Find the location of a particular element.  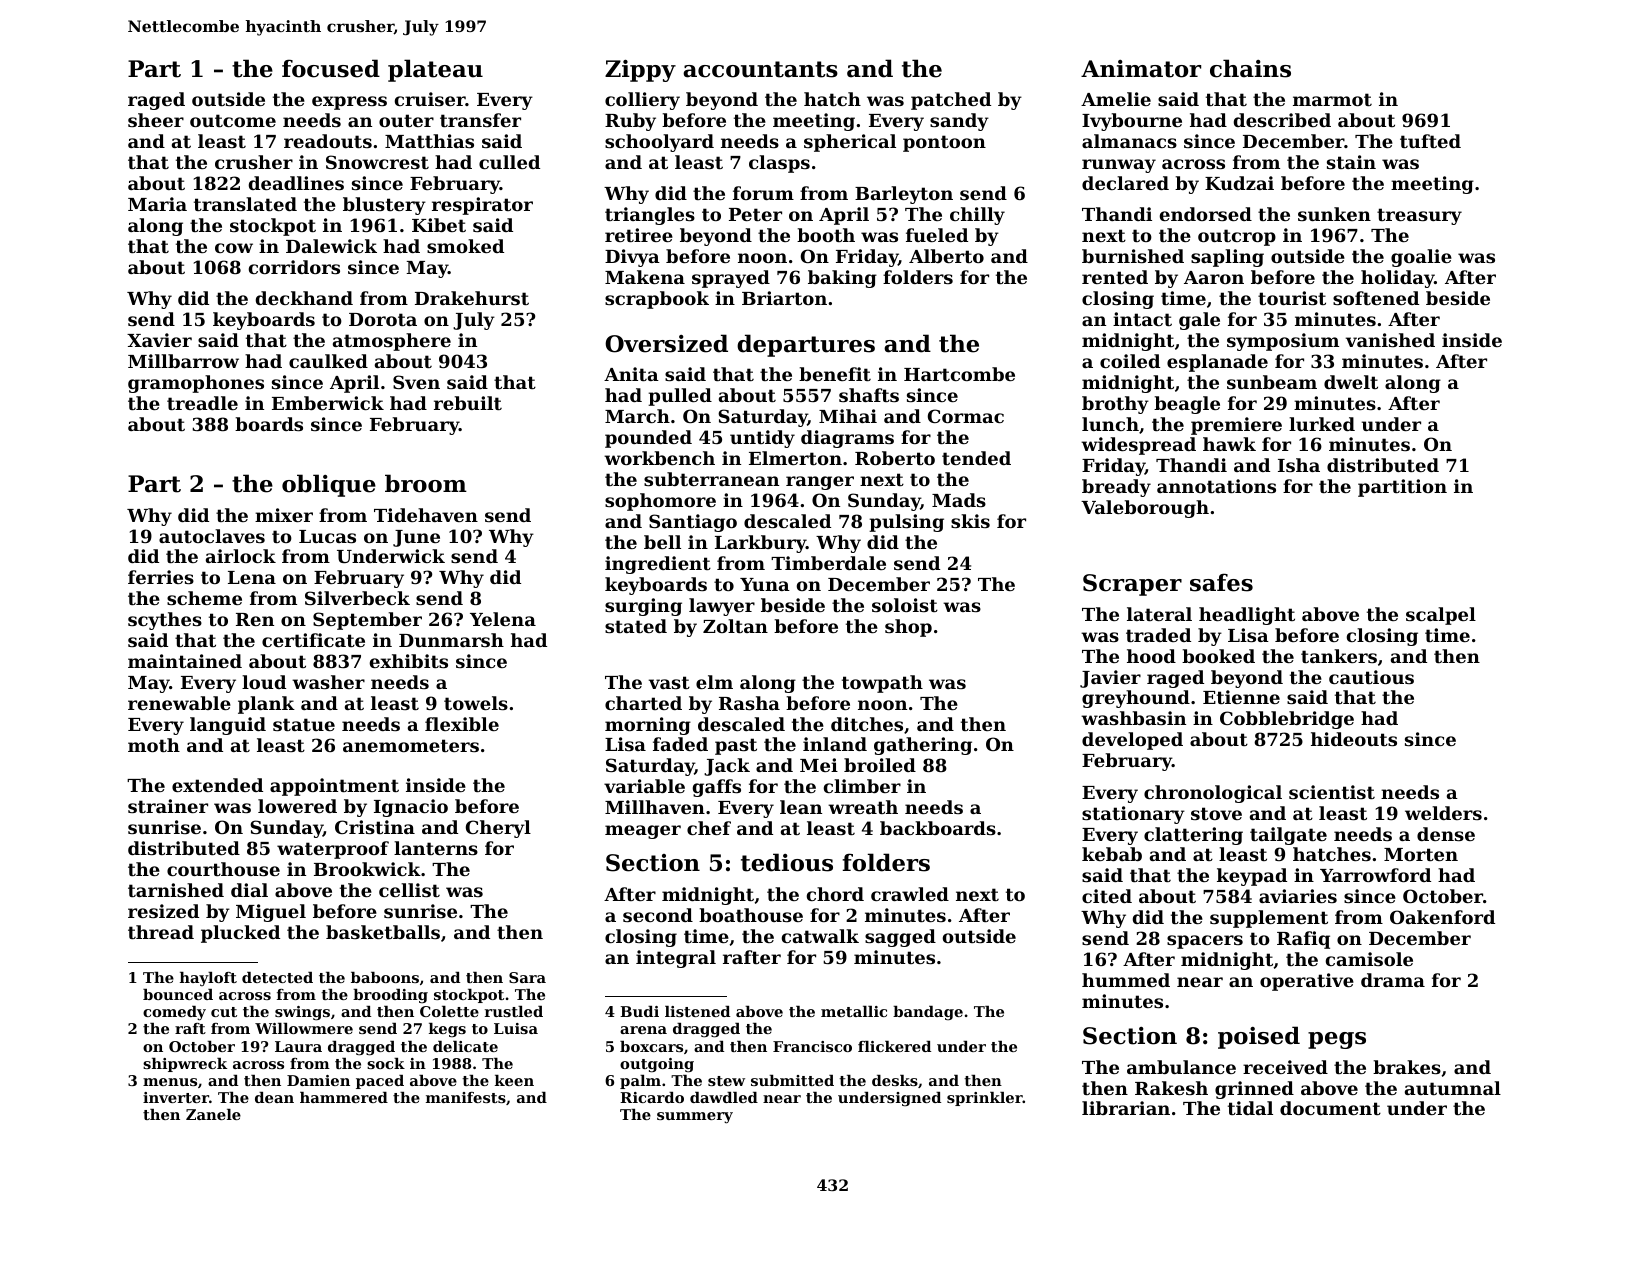

sagged is located at coordinates (900, 938).
